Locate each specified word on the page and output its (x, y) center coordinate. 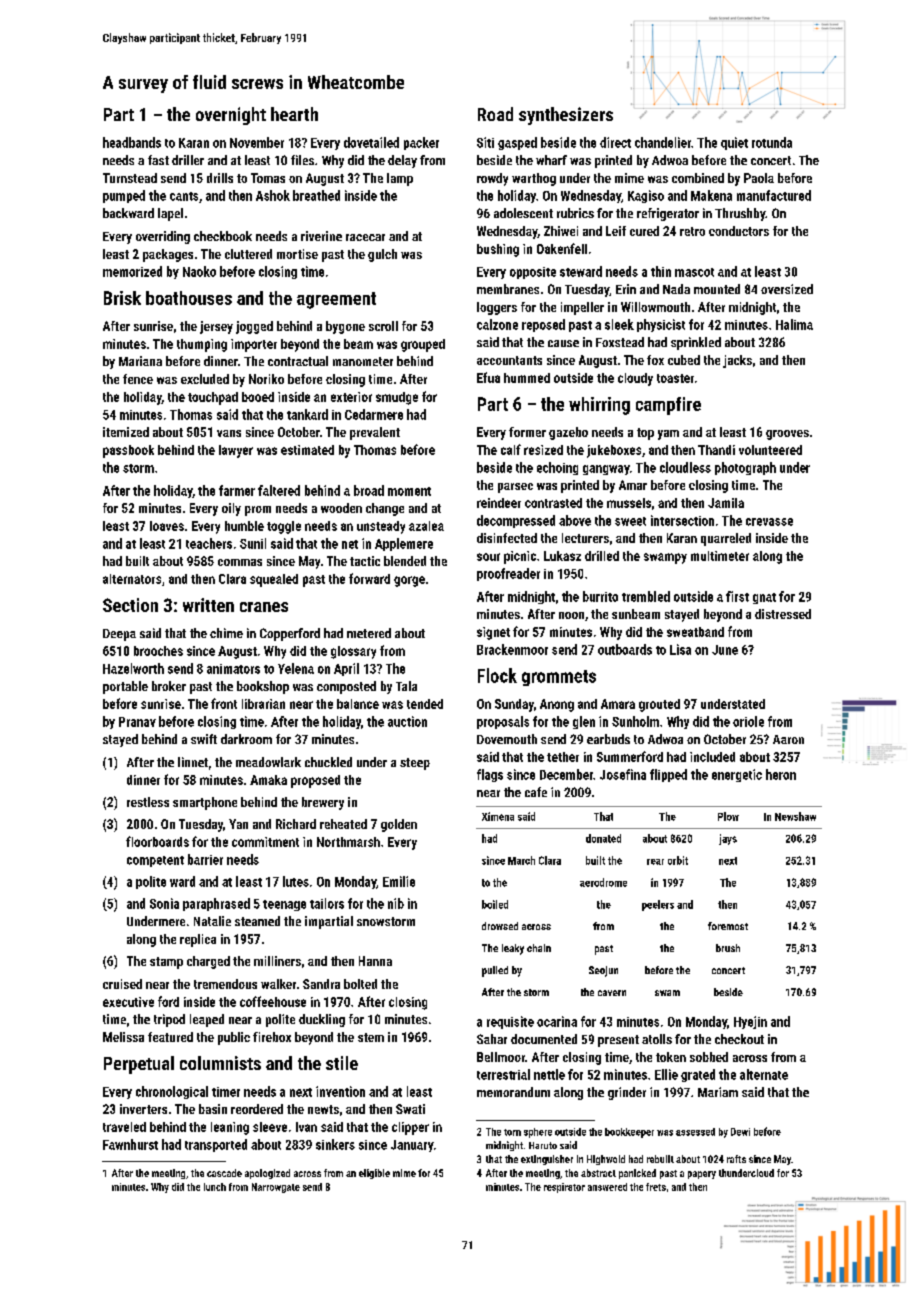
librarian (263, 704)
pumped (124, 196)
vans (229, 433)
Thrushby (740, 214)
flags (490, 775)
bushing (498, 250)
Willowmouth (655, 307)
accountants (509, 360)
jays (728, 839)
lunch (215, 1187)
